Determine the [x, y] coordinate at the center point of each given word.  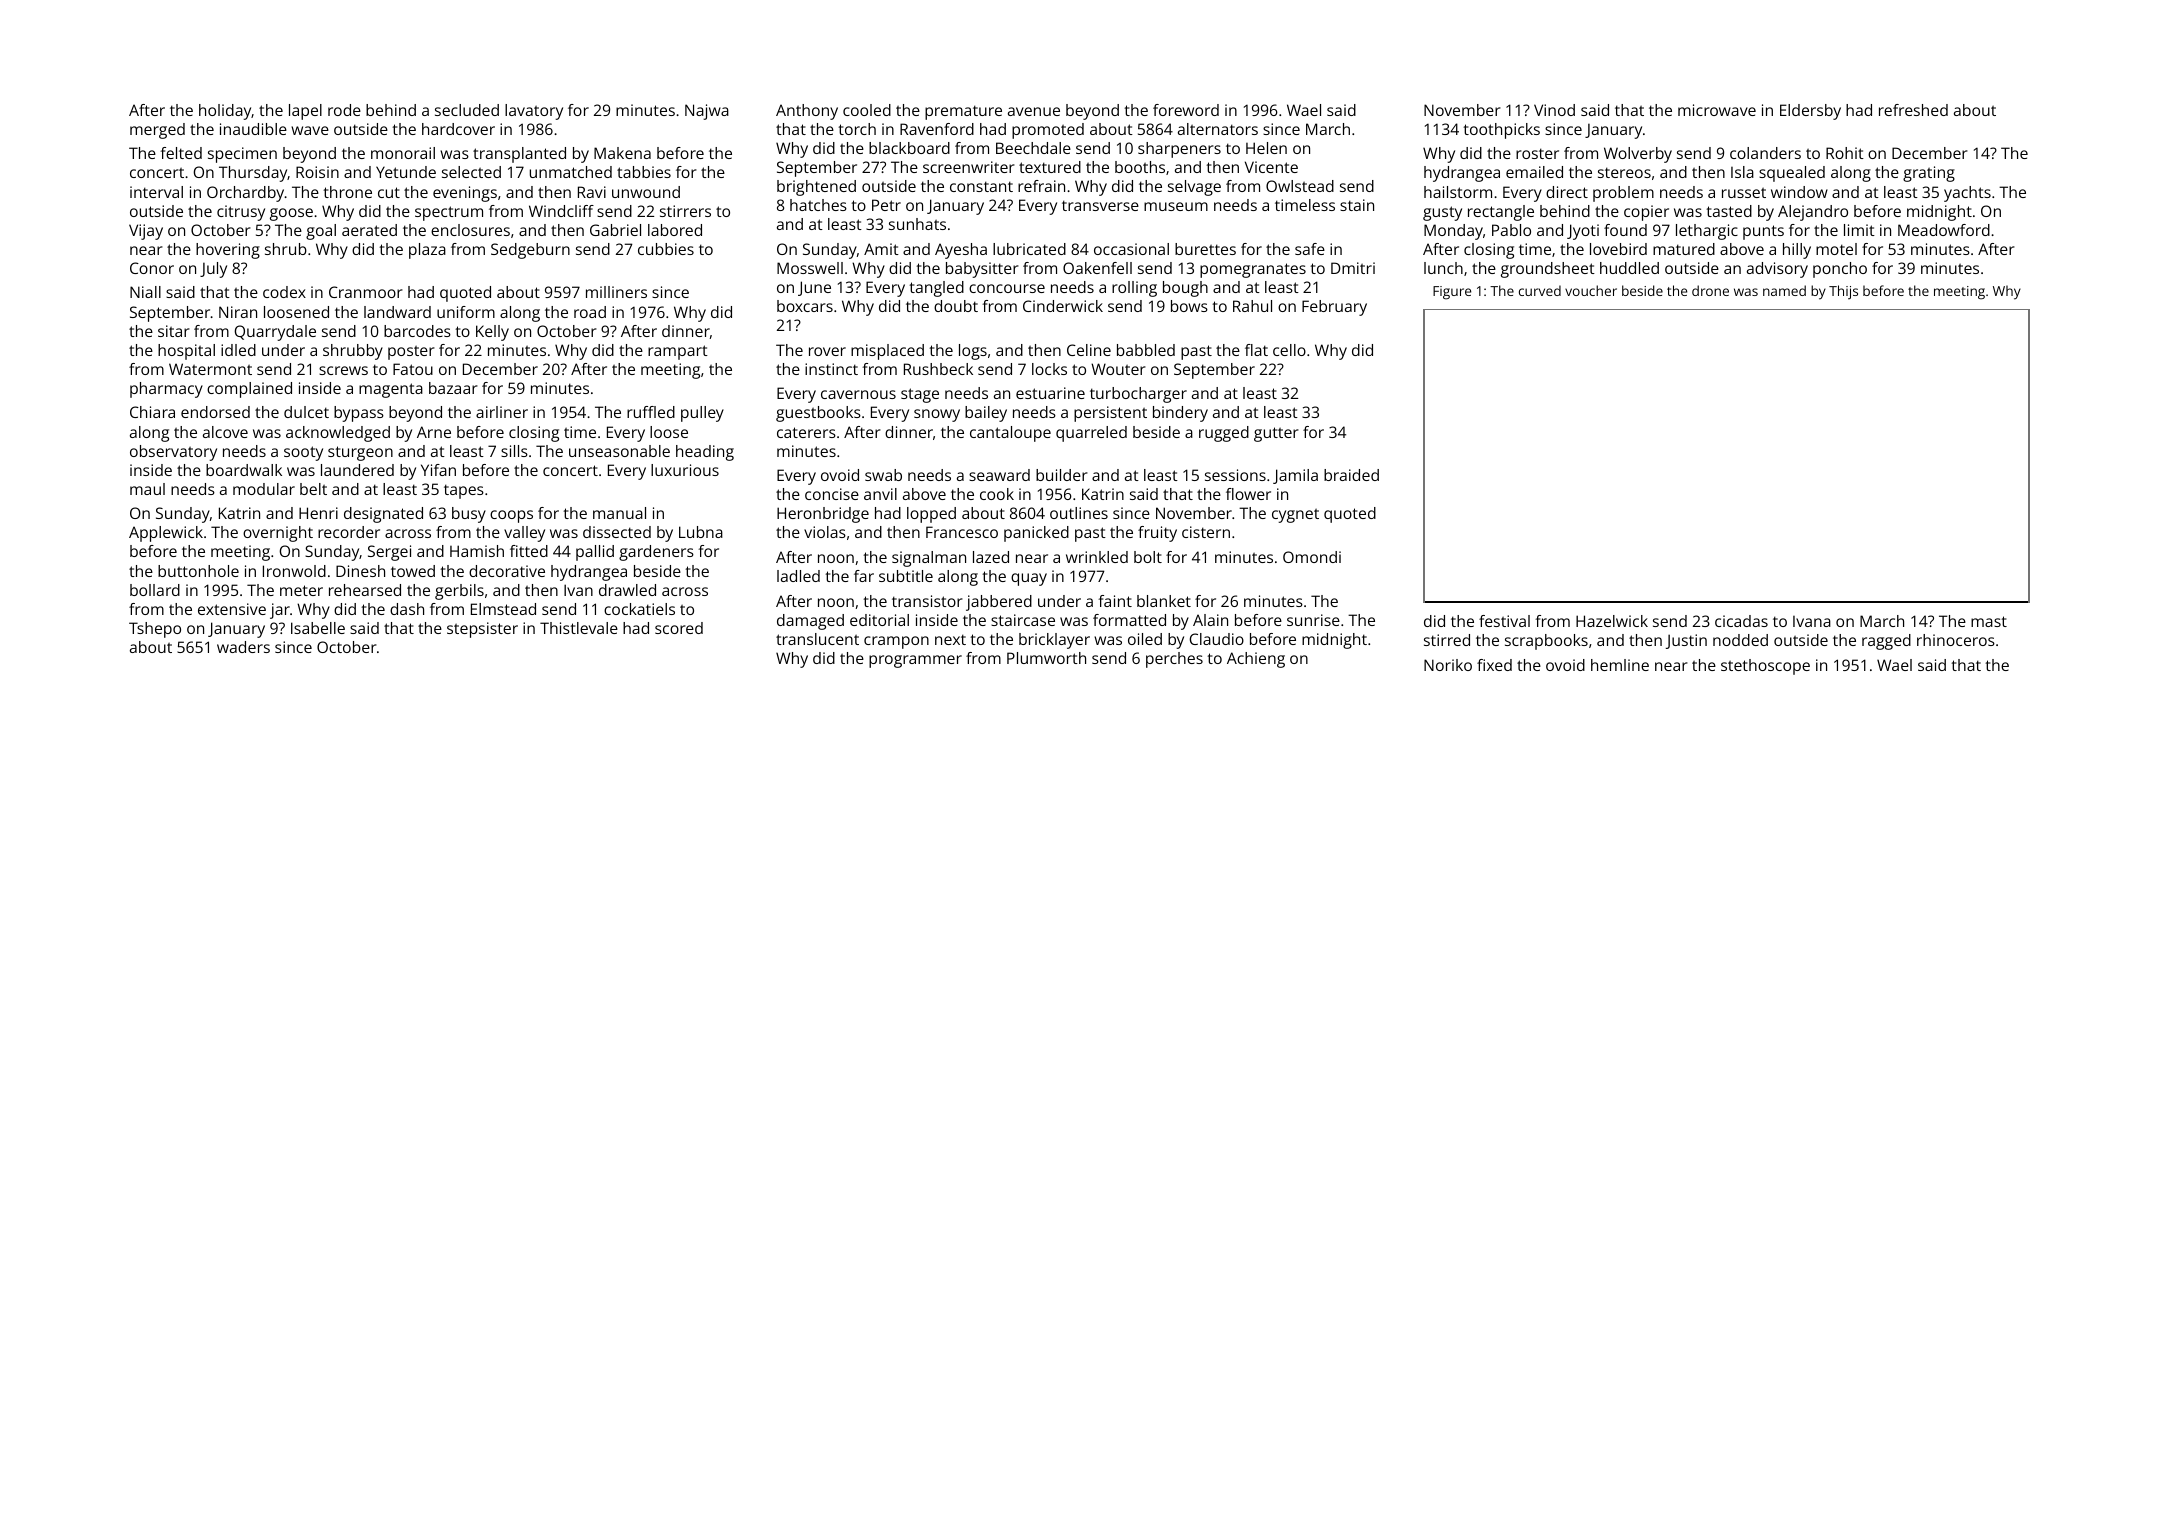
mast [1989, 621]
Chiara [152, 412]
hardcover [458, 129]
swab [883, 475]
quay [1029, 579]
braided [1351, 475]
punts [1763, 232]
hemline [1620, 665]
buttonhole [198, 571]
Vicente [1271, 167]
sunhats [917, 224]
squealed [1792, 174]
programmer [915, 661]
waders [243, 647]
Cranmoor [366, 292]
